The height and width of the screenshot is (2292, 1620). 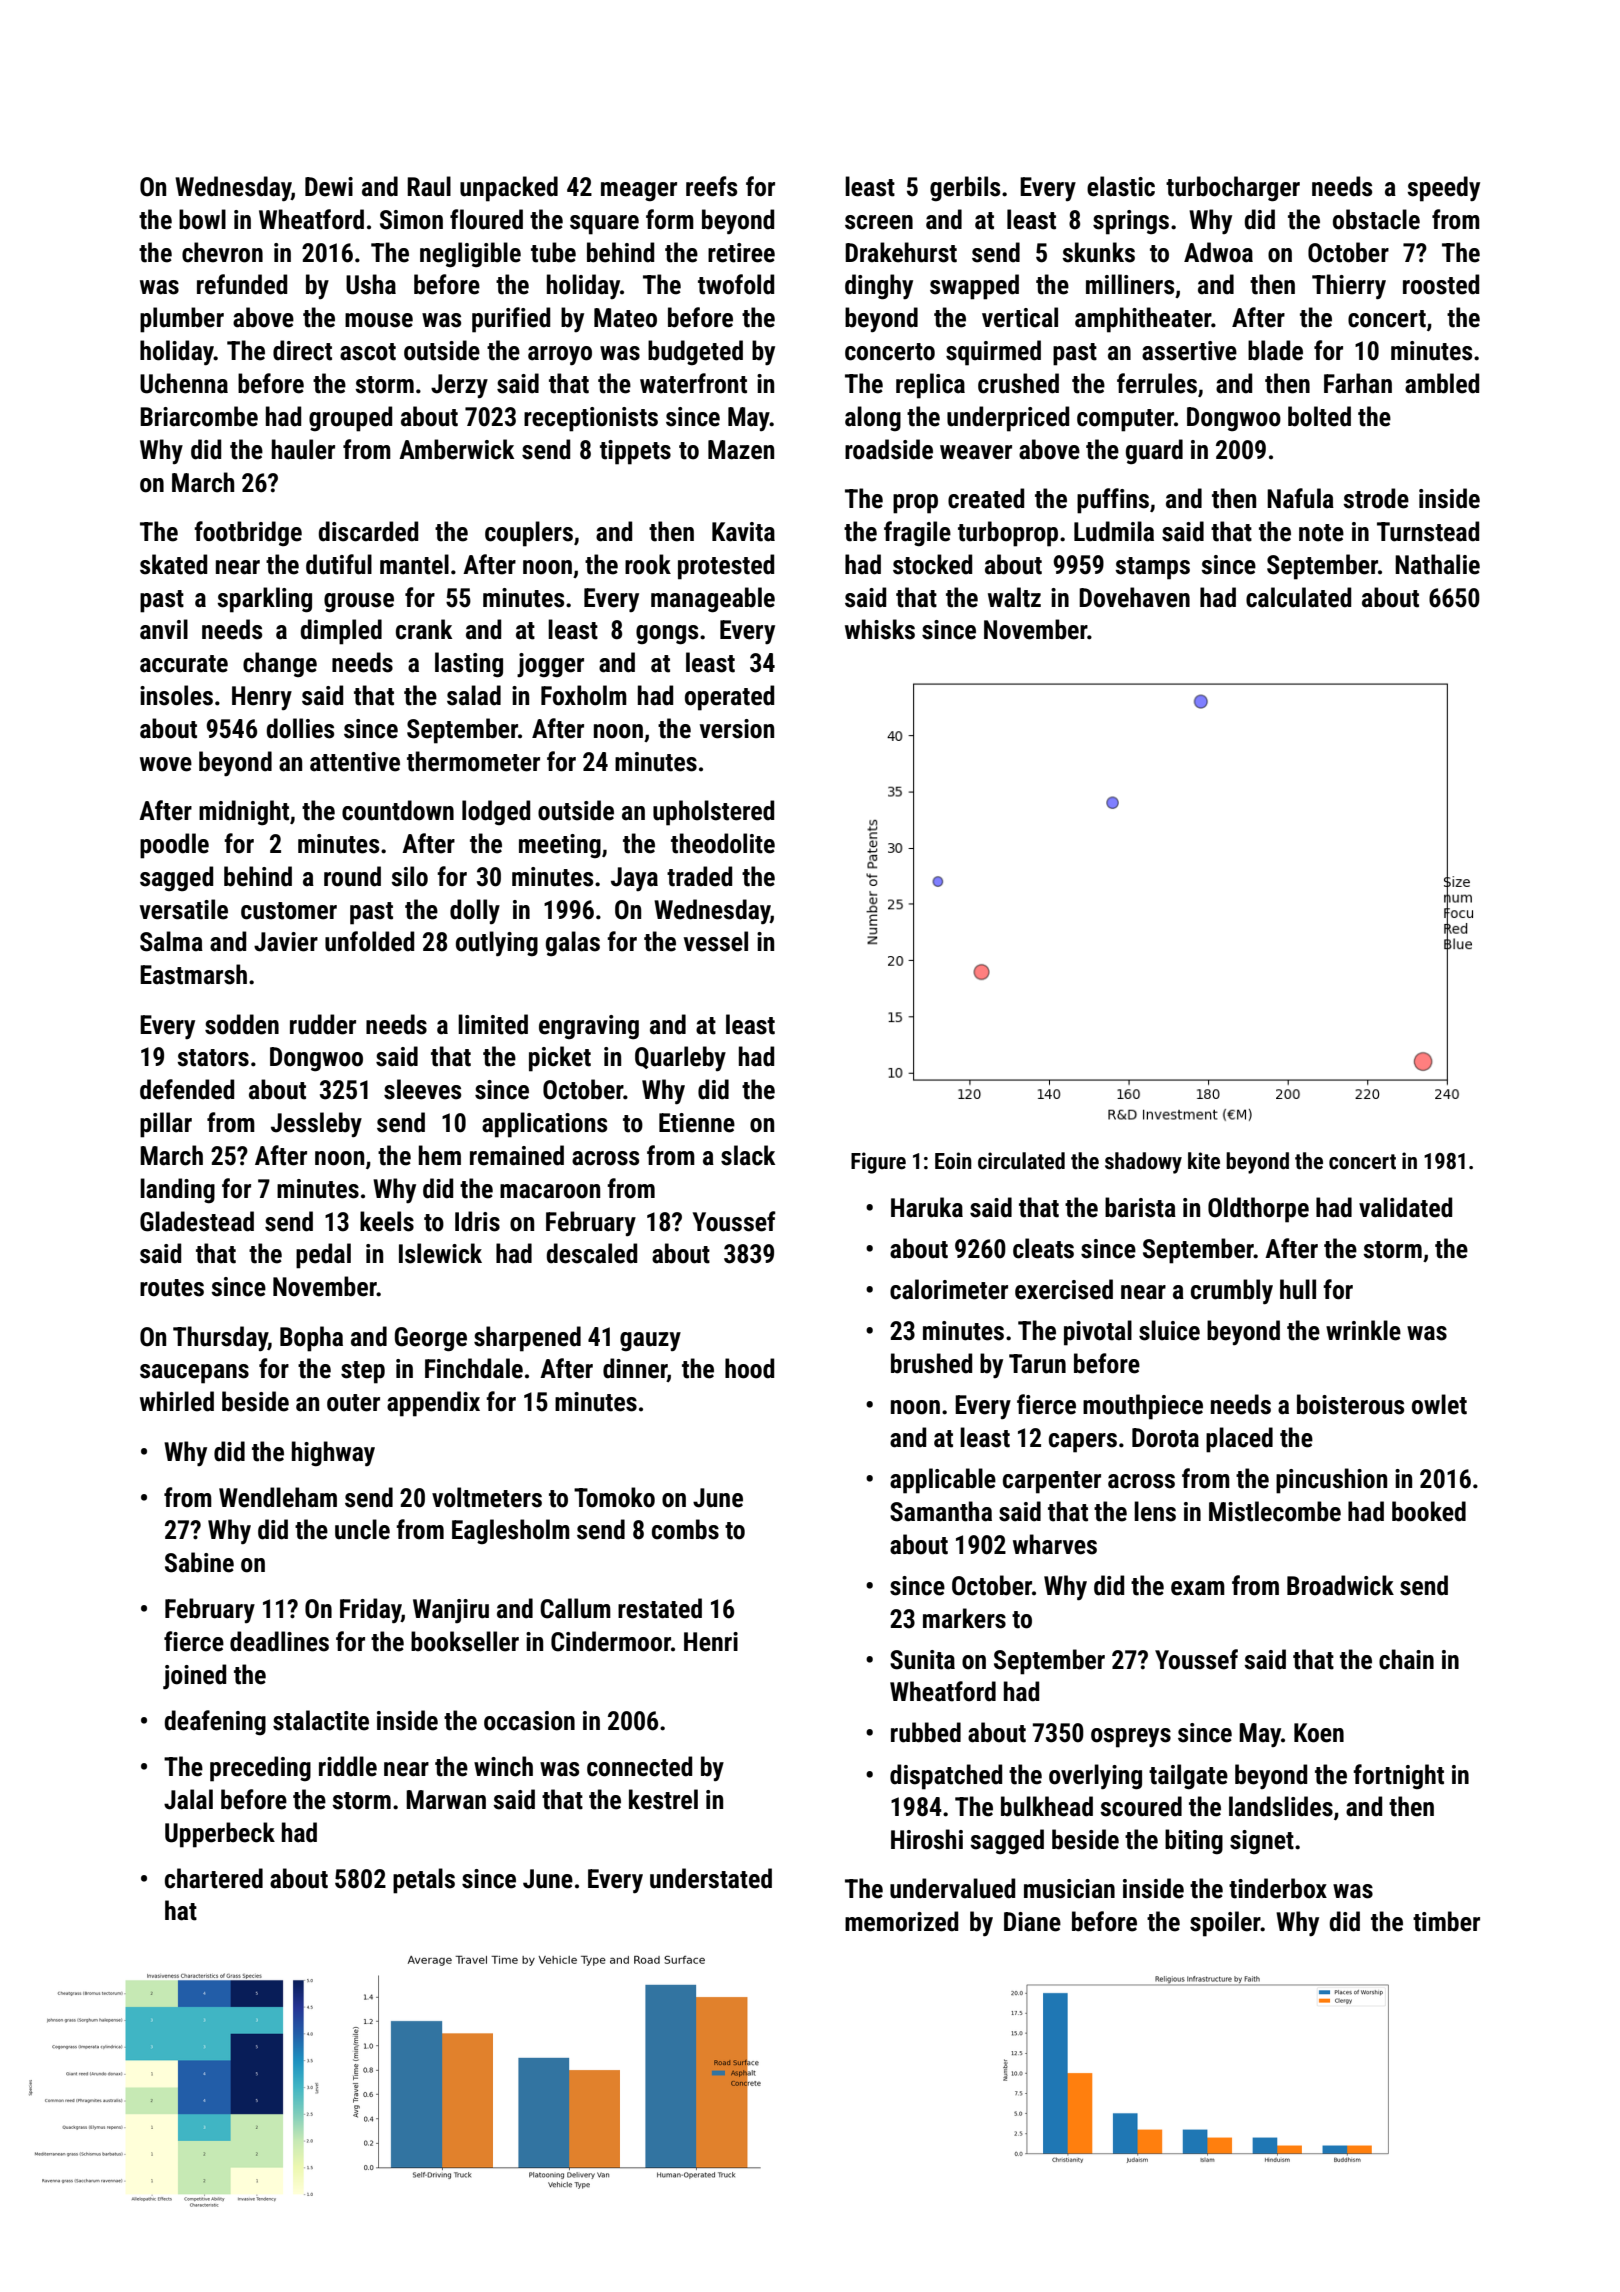 I want to click on Amberwick, so click(x=456, y=449).
